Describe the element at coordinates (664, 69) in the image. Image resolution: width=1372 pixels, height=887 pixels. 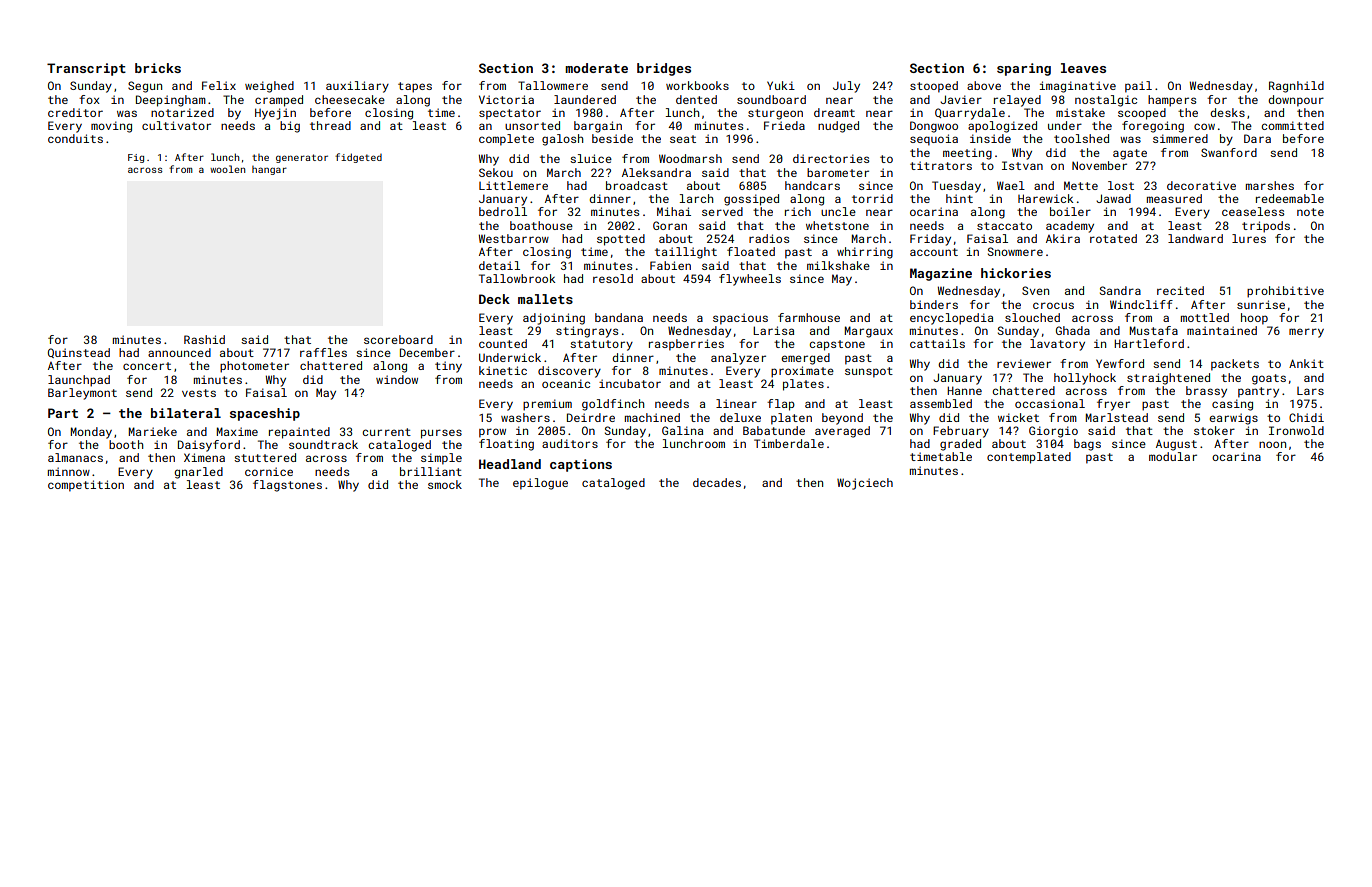
I see `bridges` at that location.
